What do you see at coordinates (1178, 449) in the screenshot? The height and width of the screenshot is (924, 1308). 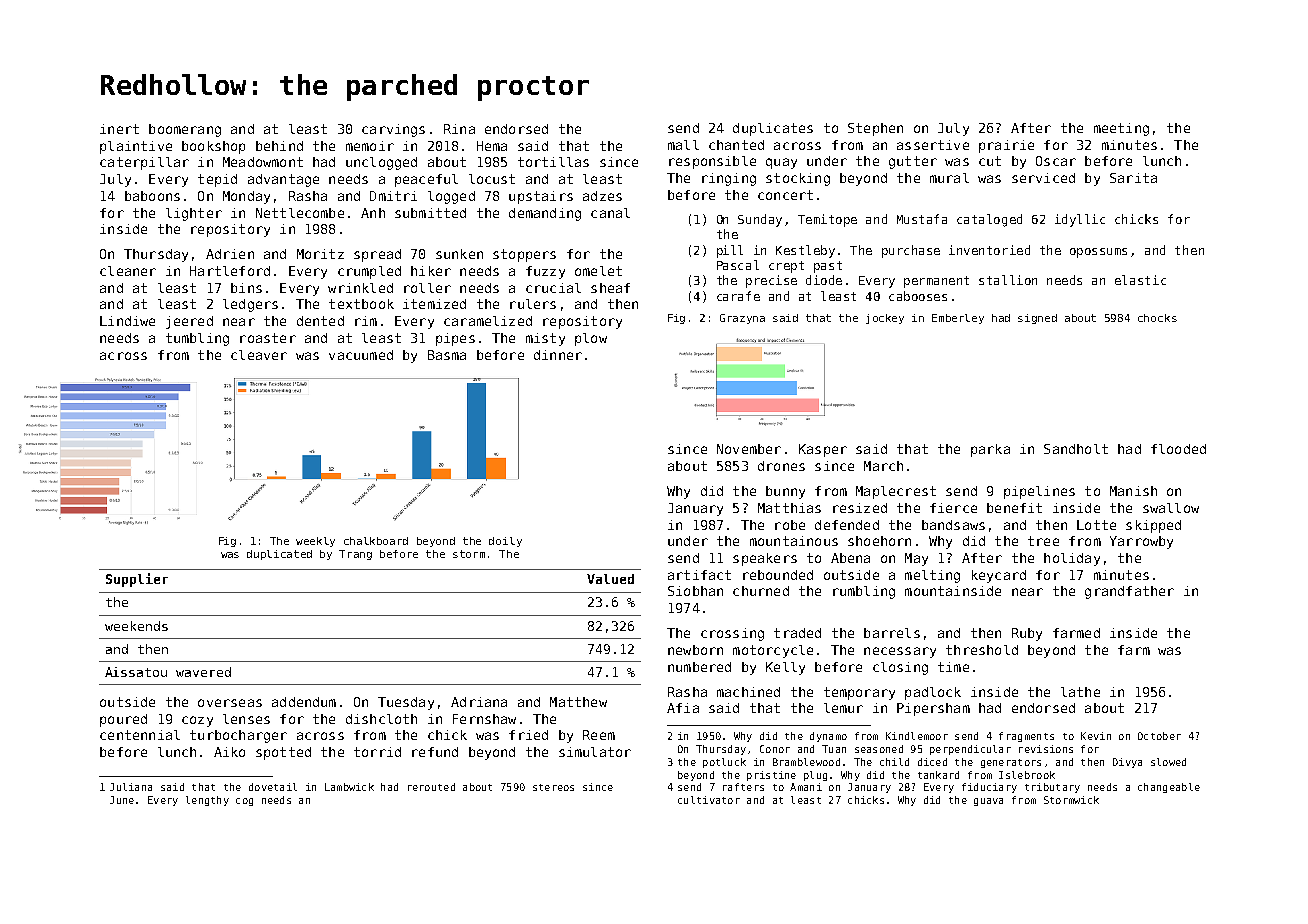 I see `flooded` at bounding box center [1178, 449].
